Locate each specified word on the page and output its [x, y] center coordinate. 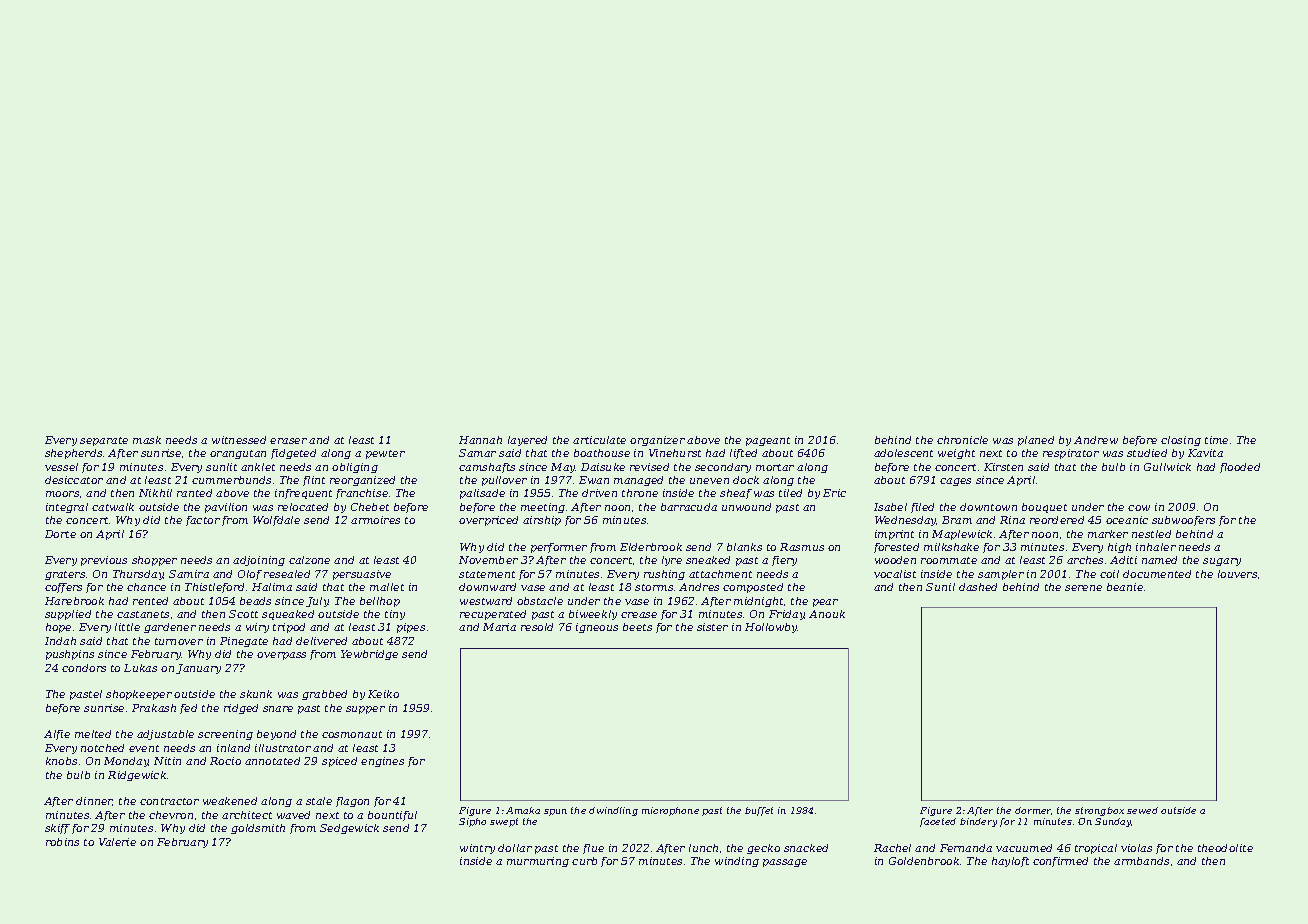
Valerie [117, 842]
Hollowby [771, 628]
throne [640, 493]
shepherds [73, 454]
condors [84, 668]
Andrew [1096, 440]
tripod [289, 628]
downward [487, 587]
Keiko [383, 694]
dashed [978, 587]
